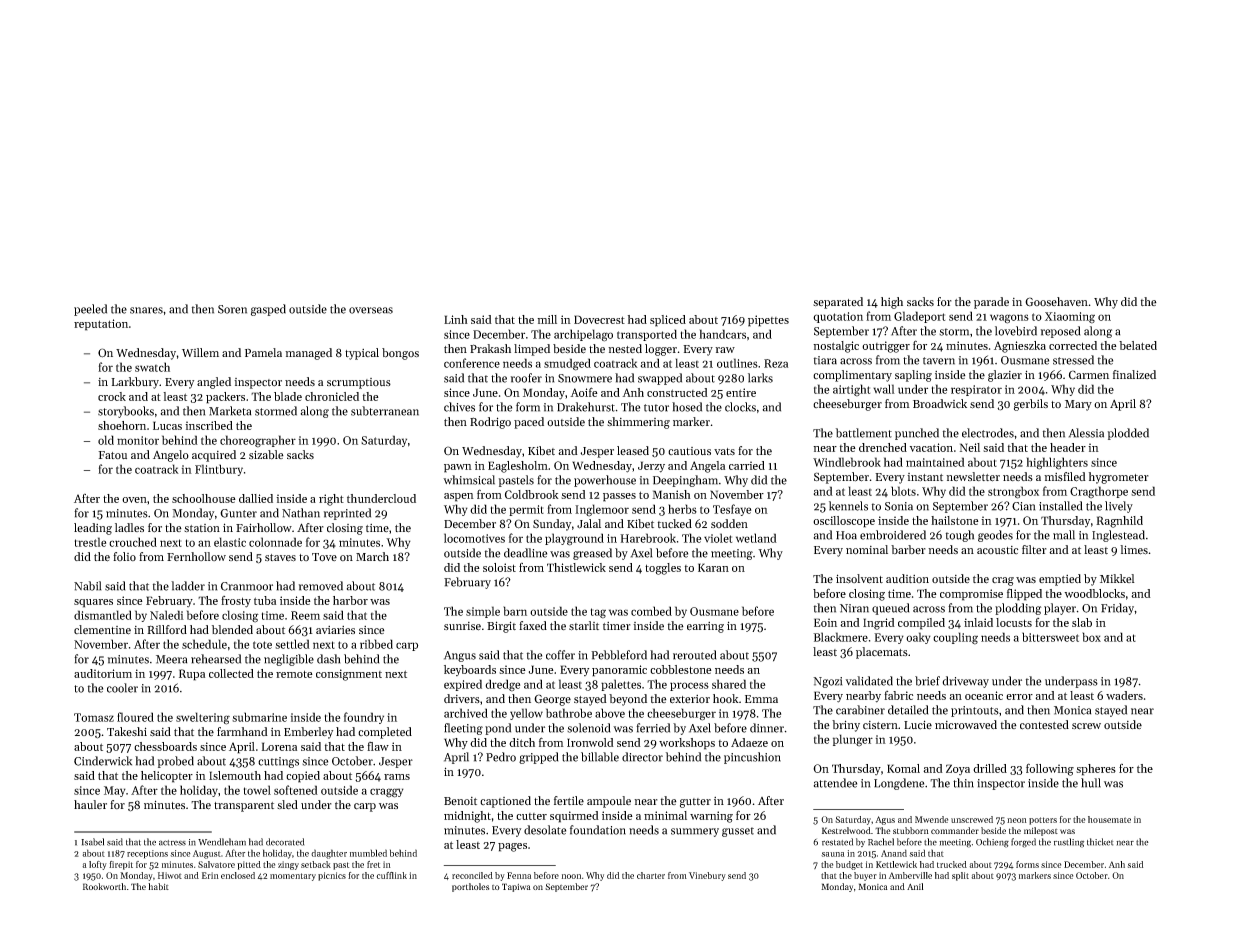  What do you see at coordinates (838, 303) in the screenshot?
I see `separated` at bounding box center [838, 303].
